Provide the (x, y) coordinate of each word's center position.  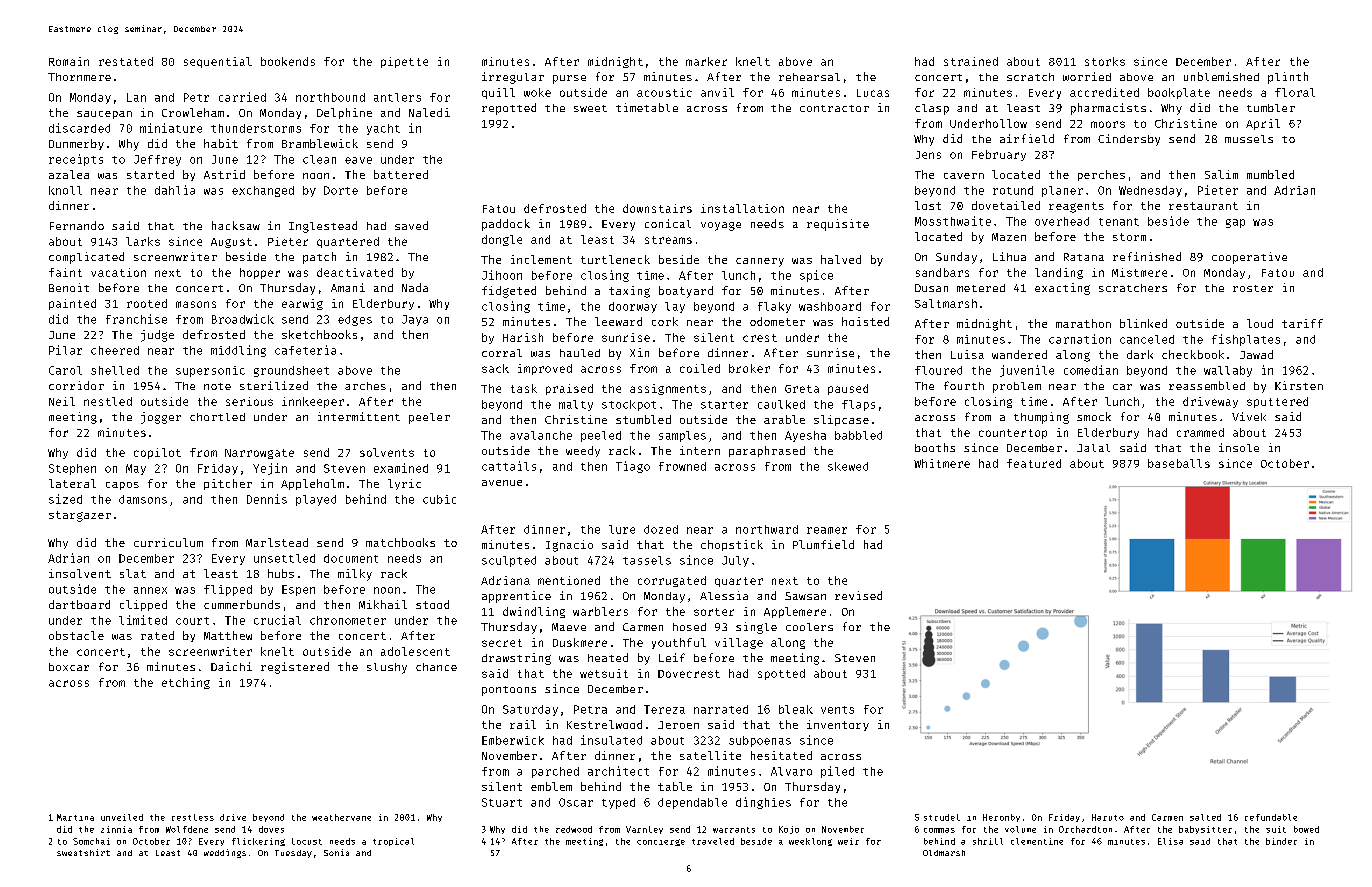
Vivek (1249, 416)
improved (545, 369)
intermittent (359, 416)
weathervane (341, 817)
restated (126, 61)
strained (971, 61)
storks (1105, 61)
